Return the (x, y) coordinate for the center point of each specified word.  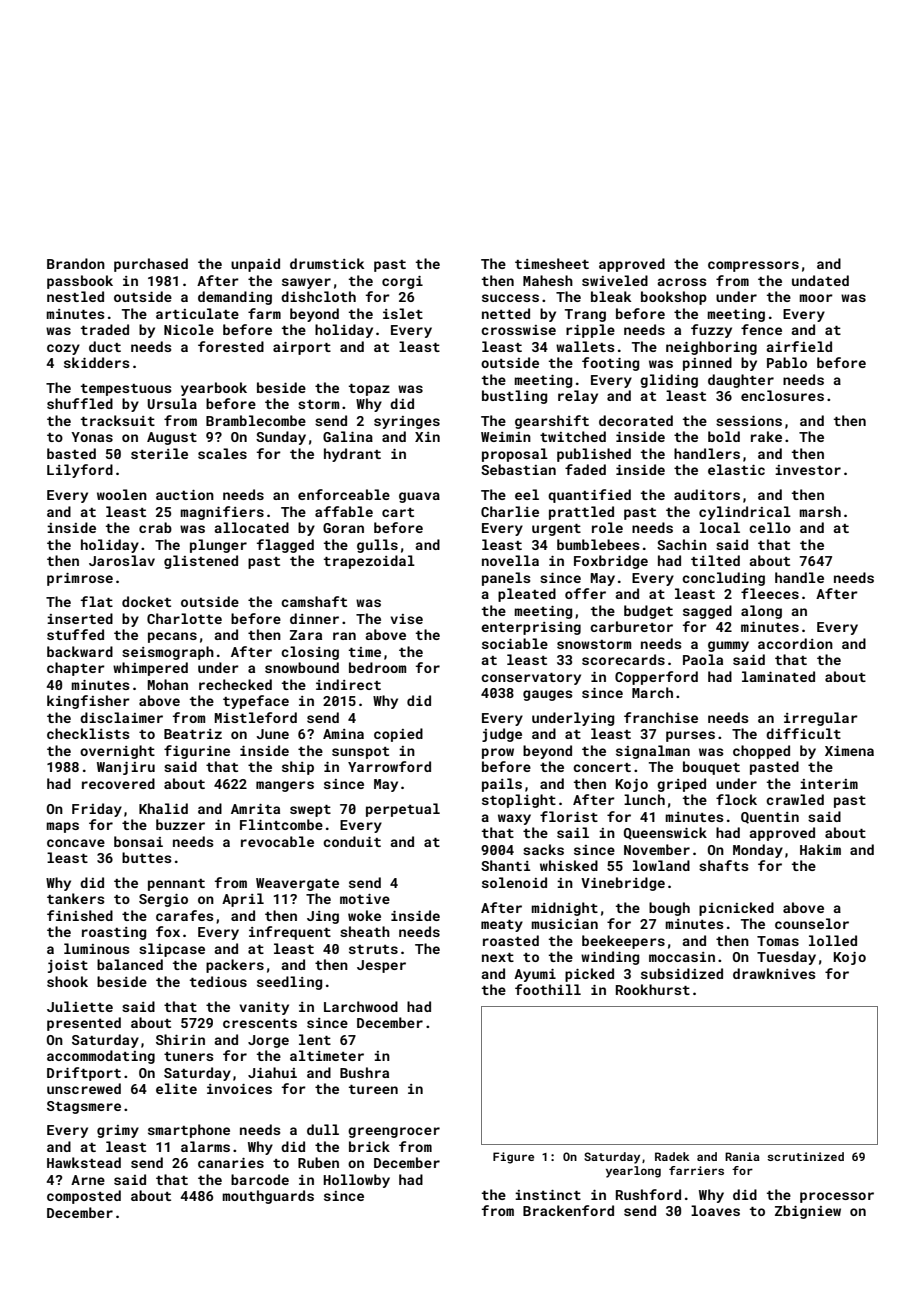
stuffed (75, 634)
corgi (402, 282)
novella (510, 560)
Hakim (820, 849)
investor (808, 470)
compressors (753, 266)
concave (76, 843)
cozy (63, 349)
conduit (352, 841)
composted (84, 1197)
